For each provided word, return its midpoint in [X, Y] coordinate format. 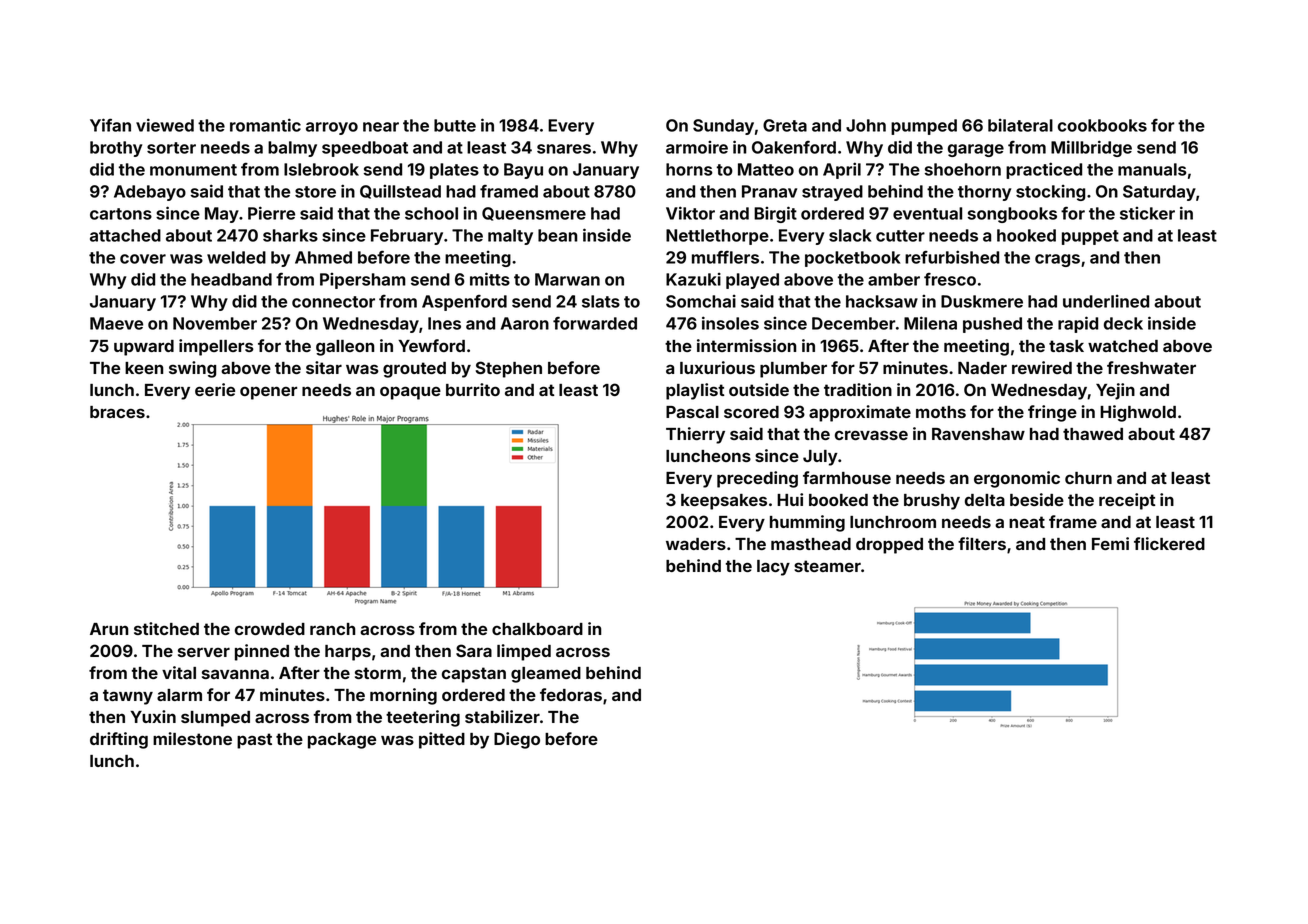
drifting [119, 740]
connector [333, 302]
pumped [924, 127]
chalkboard [537, 629]
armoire [697, 147]
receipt [1127, 501]
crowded [270, 629]
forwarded [595, 323]
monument [193, 170]
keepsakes [724, 502]
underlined [1106, 301]
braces [117, 412]
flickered [1169, 543]
